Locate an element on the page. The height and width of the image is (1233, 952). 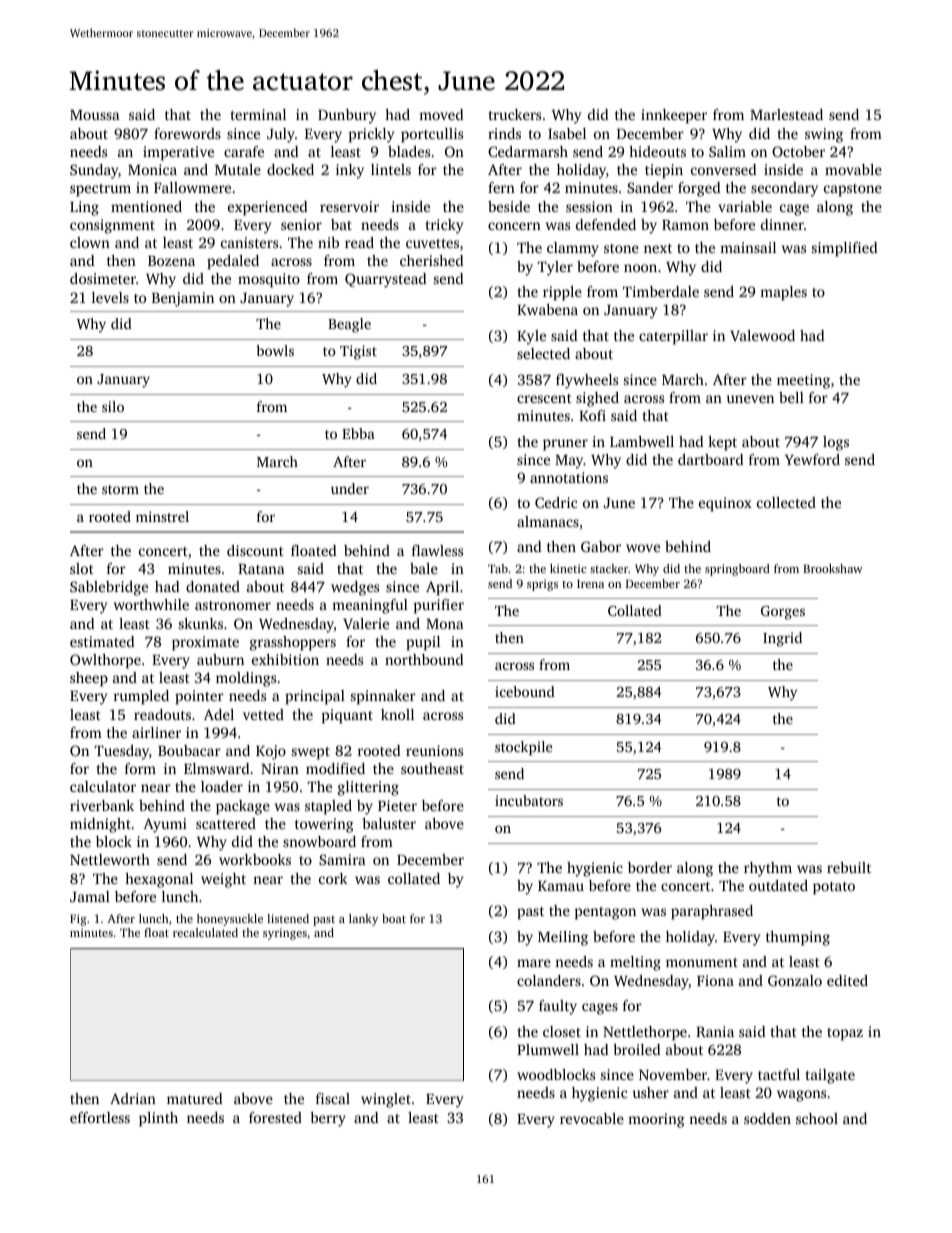
Cedric is located at coordinates (556, 502).
